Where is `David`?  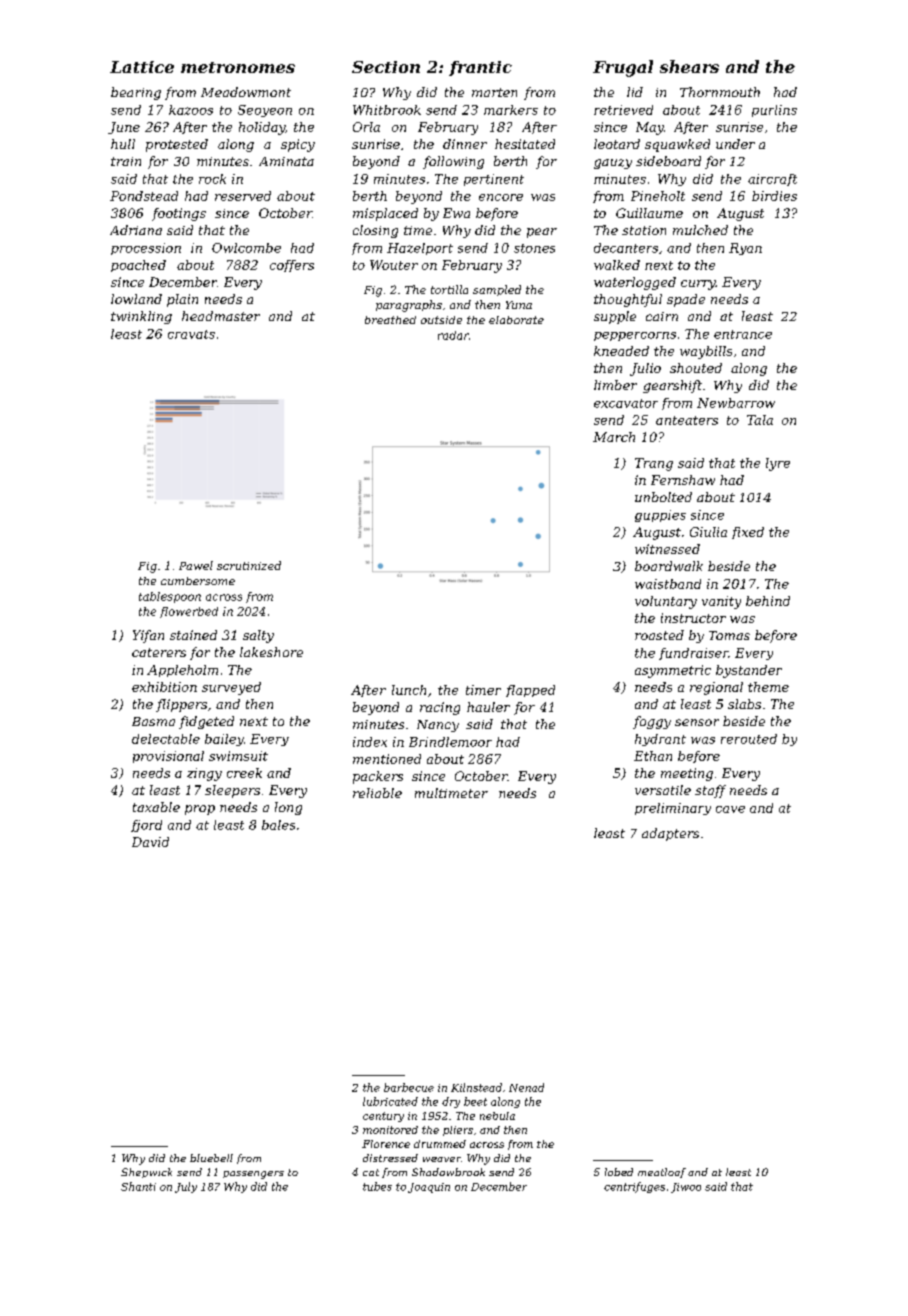
David is located at coordinates (150, 842).
